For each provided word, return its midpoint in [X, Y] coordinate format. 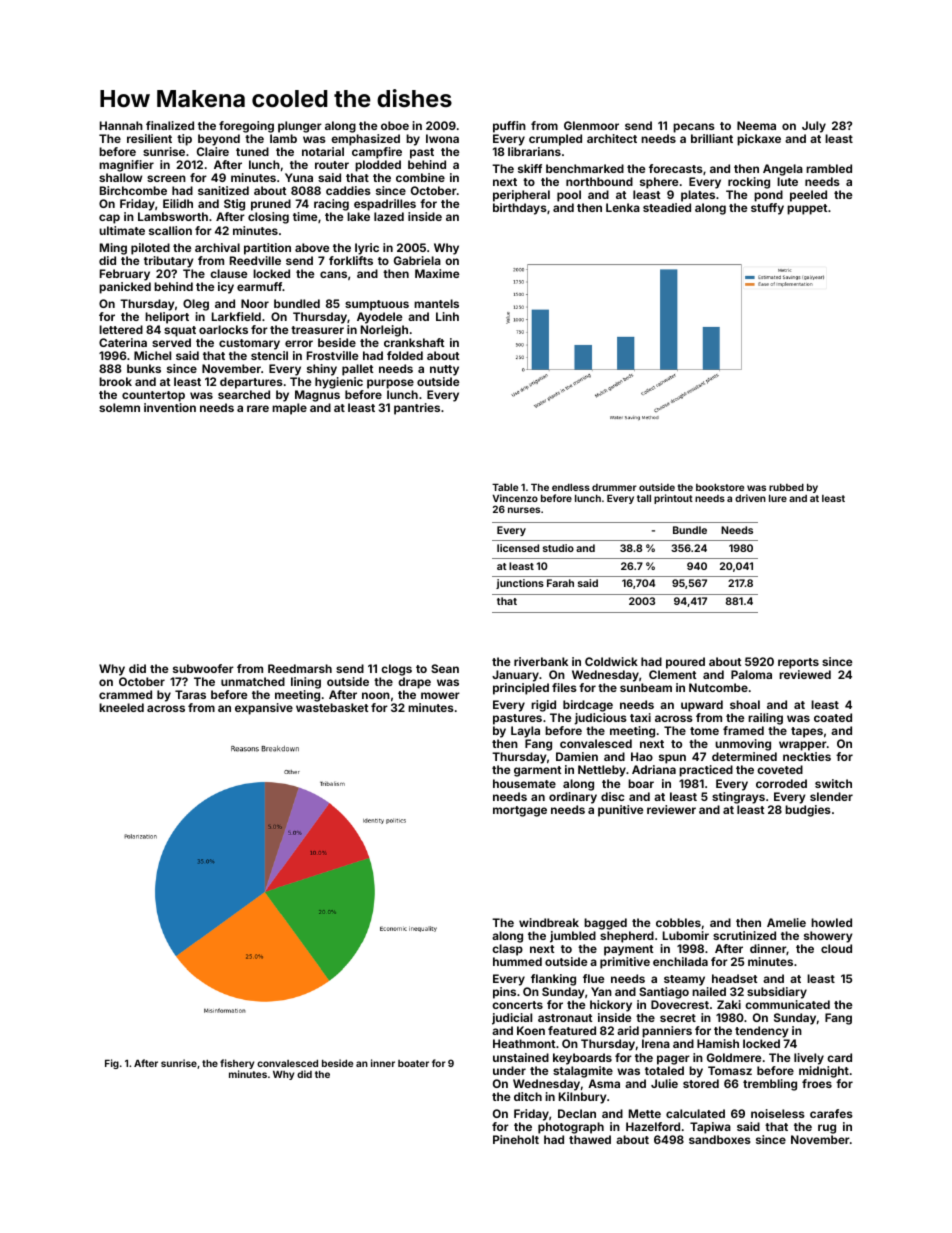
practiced [706, 771]
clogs [396, 670]
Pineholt [516, 1139]
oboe [395, 125]
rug [827, 1129]
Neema [756, 125]
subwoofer [203, 668]
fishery [237, 1064]
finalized [170, 125]
